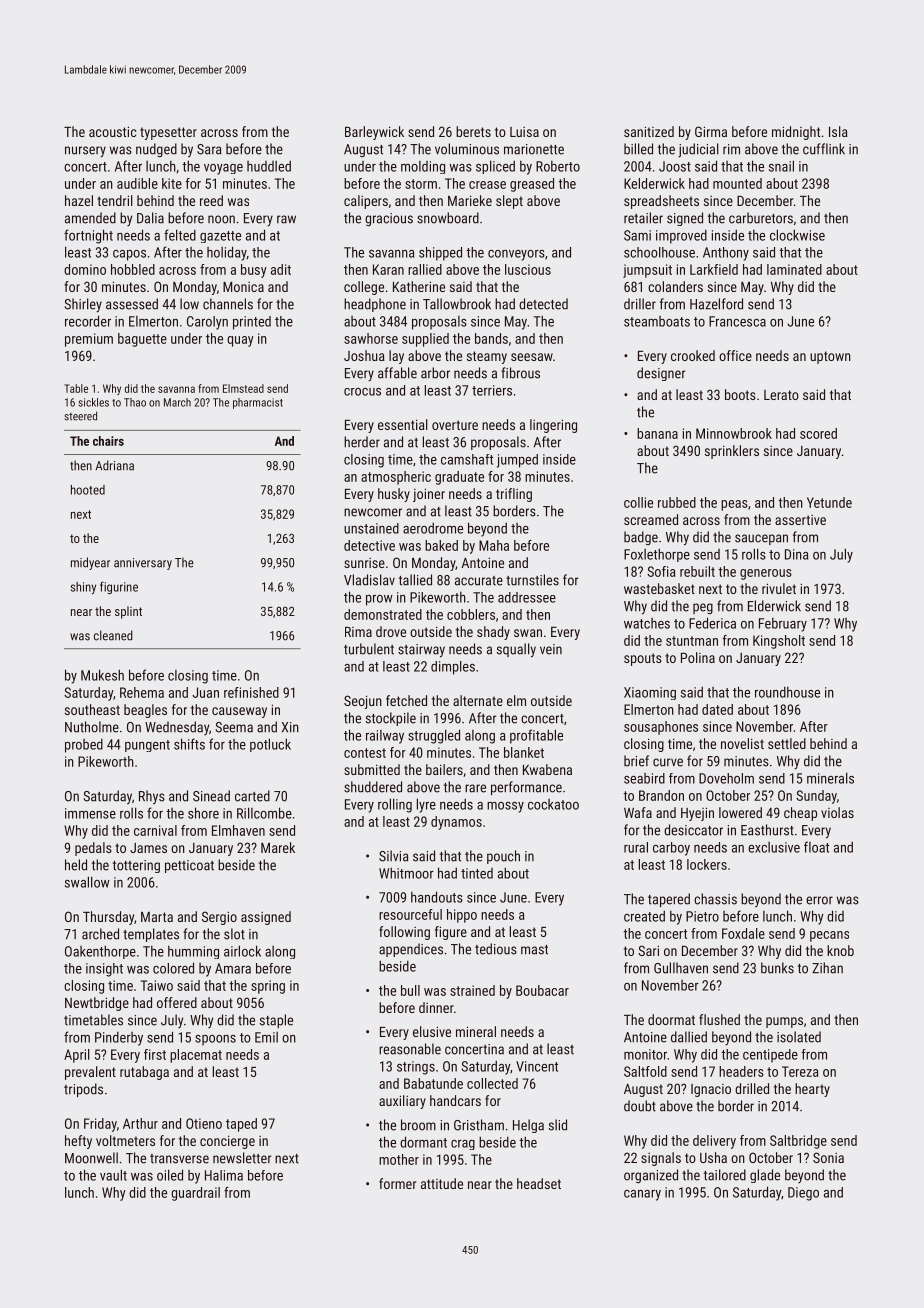 The image size is (924, 1308). What do you see at coordinates (829, 502) in the page?
I see `Yetunde` at bounding box center [829, 502].
